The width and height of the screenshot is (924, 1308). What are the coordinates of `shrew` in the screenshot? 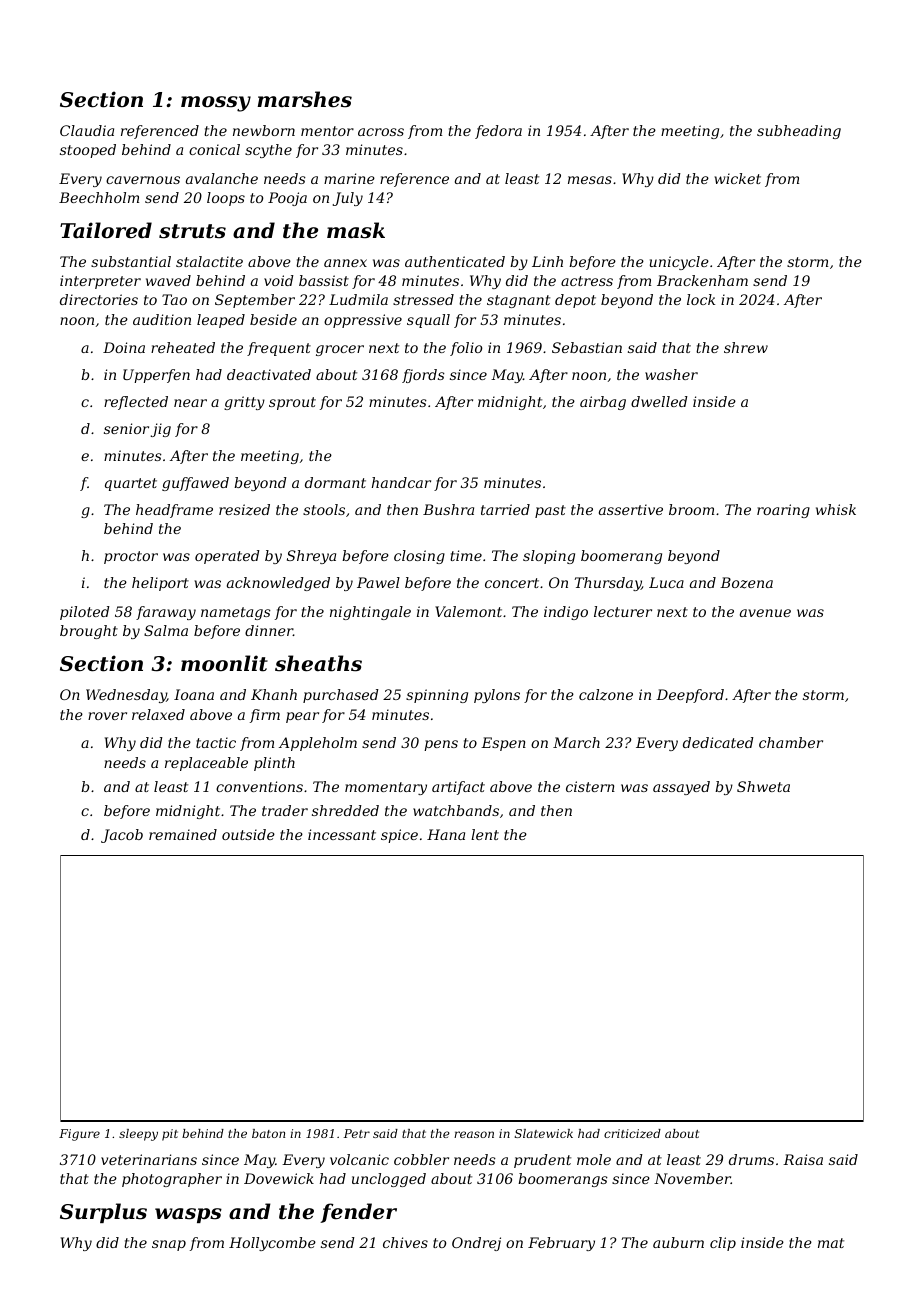 It's located at (746, 347).
